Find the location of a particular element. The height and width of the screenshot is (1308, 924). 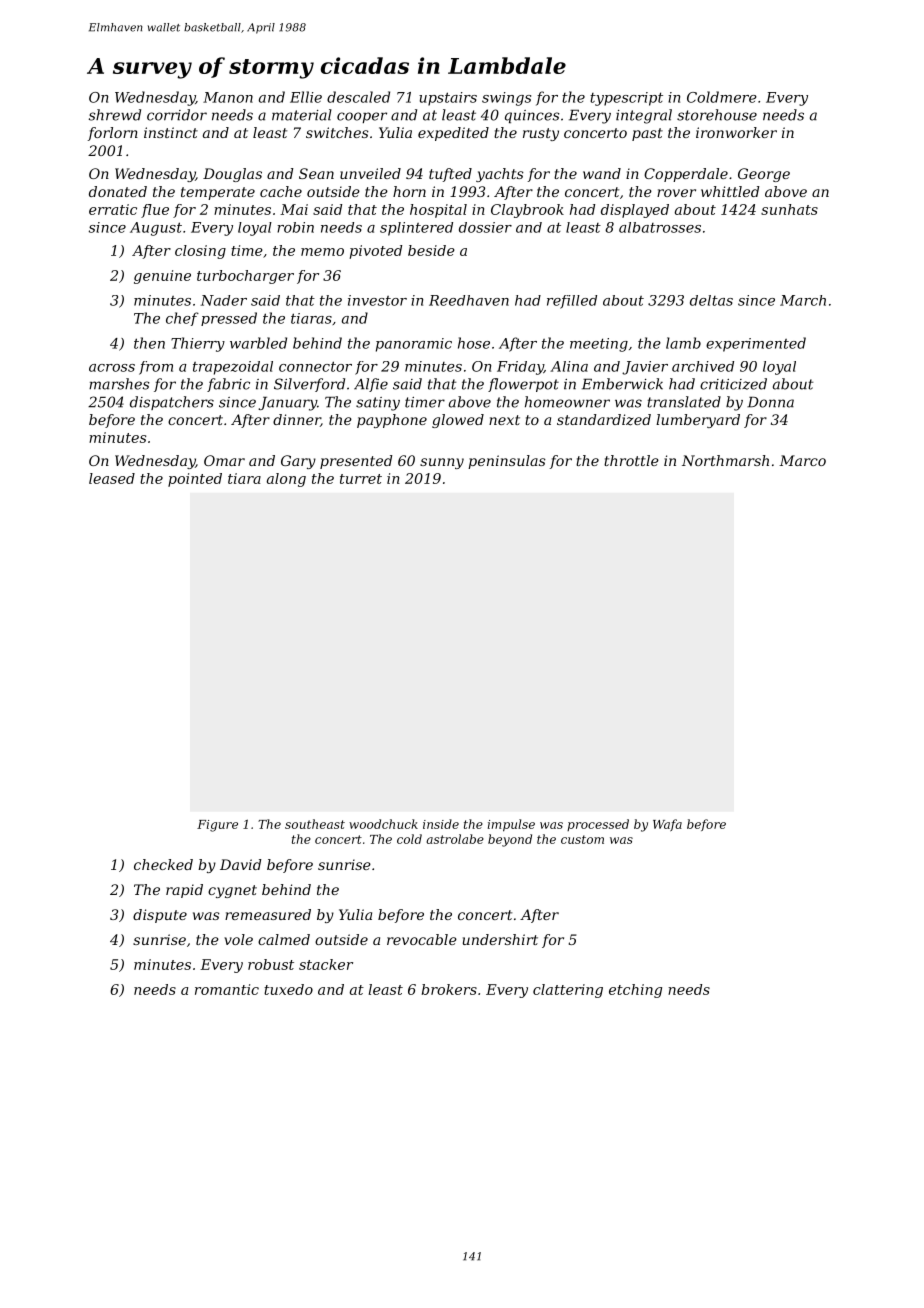

Wafa is located at coordinates (667, 825).
